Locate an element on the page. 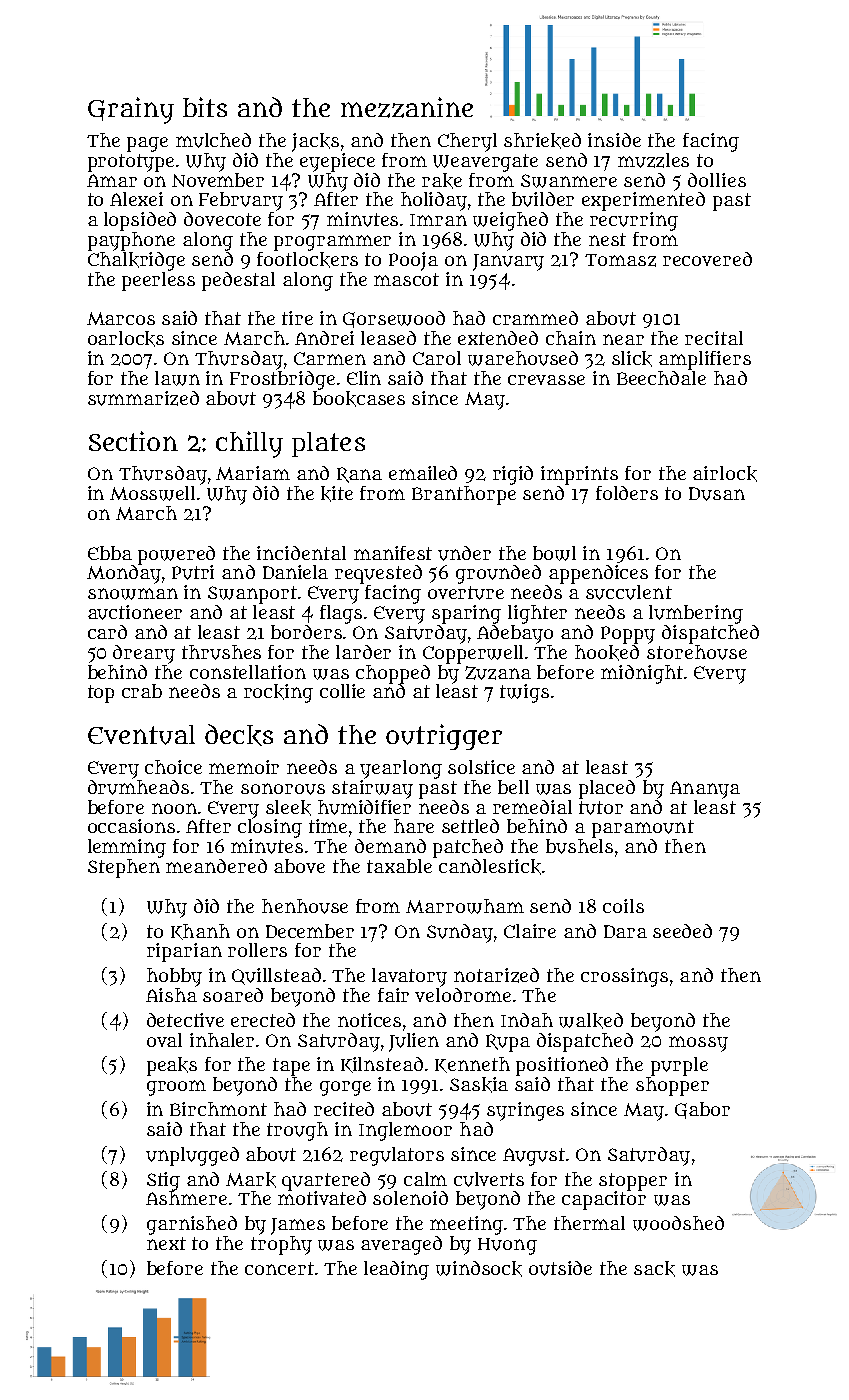 This image has height=1400, width=849. placed is located at coordinates (607, 789).
